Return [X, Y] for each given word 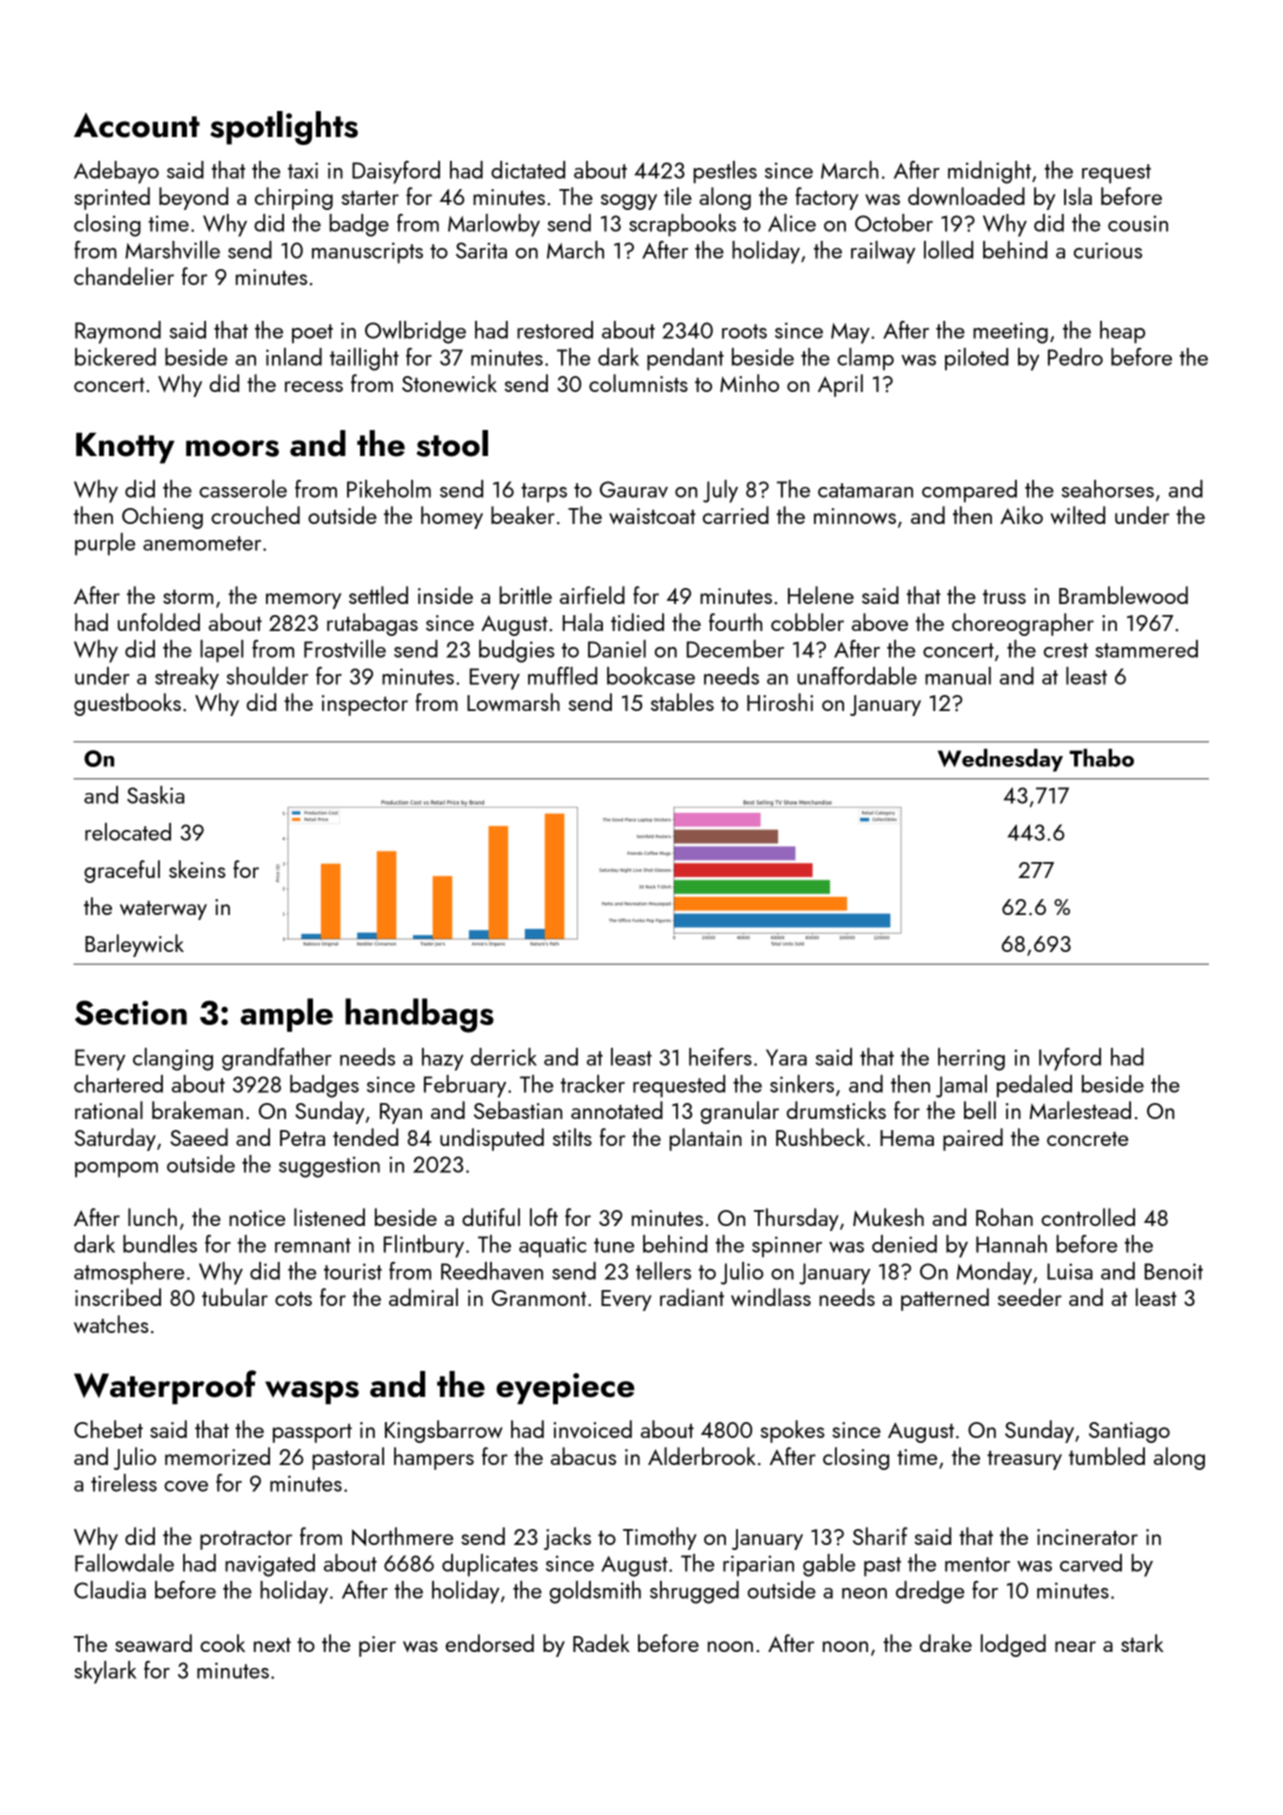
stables [682, 702]
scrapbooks [682, 225]
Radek [601, 1643]
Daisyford [396, 172]
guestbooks [127, 704]
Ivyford [1070, 1059]
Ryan [401, 1113]
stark [1142, 1643]
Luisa [1070, 1271]
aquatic [552, 1247]
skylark [105, 1672]
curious [1108, 250]
